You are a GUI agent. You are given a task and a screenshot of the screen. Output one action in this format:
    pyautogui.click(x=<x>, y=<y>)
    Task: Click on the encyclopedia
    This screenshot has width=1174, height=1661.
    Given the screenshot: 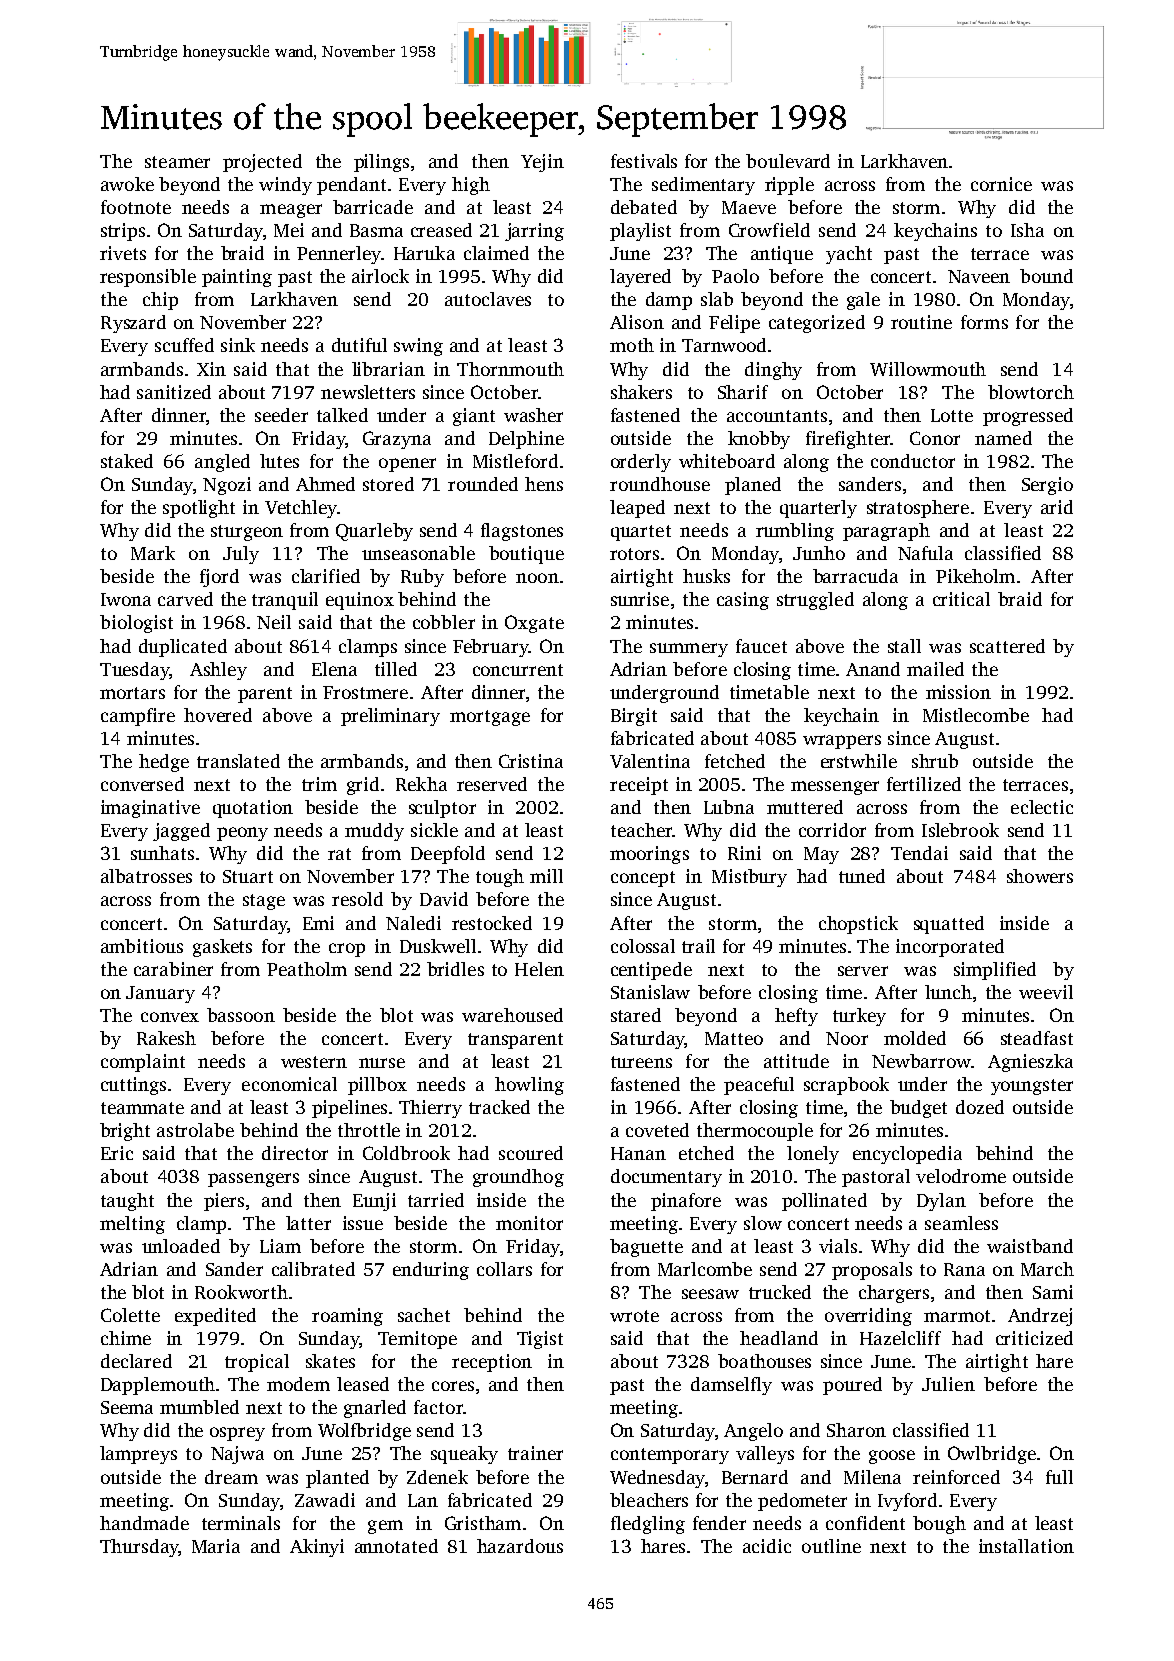 What is the action you would take?
    pyautogui.click(x=907, y=1155)
